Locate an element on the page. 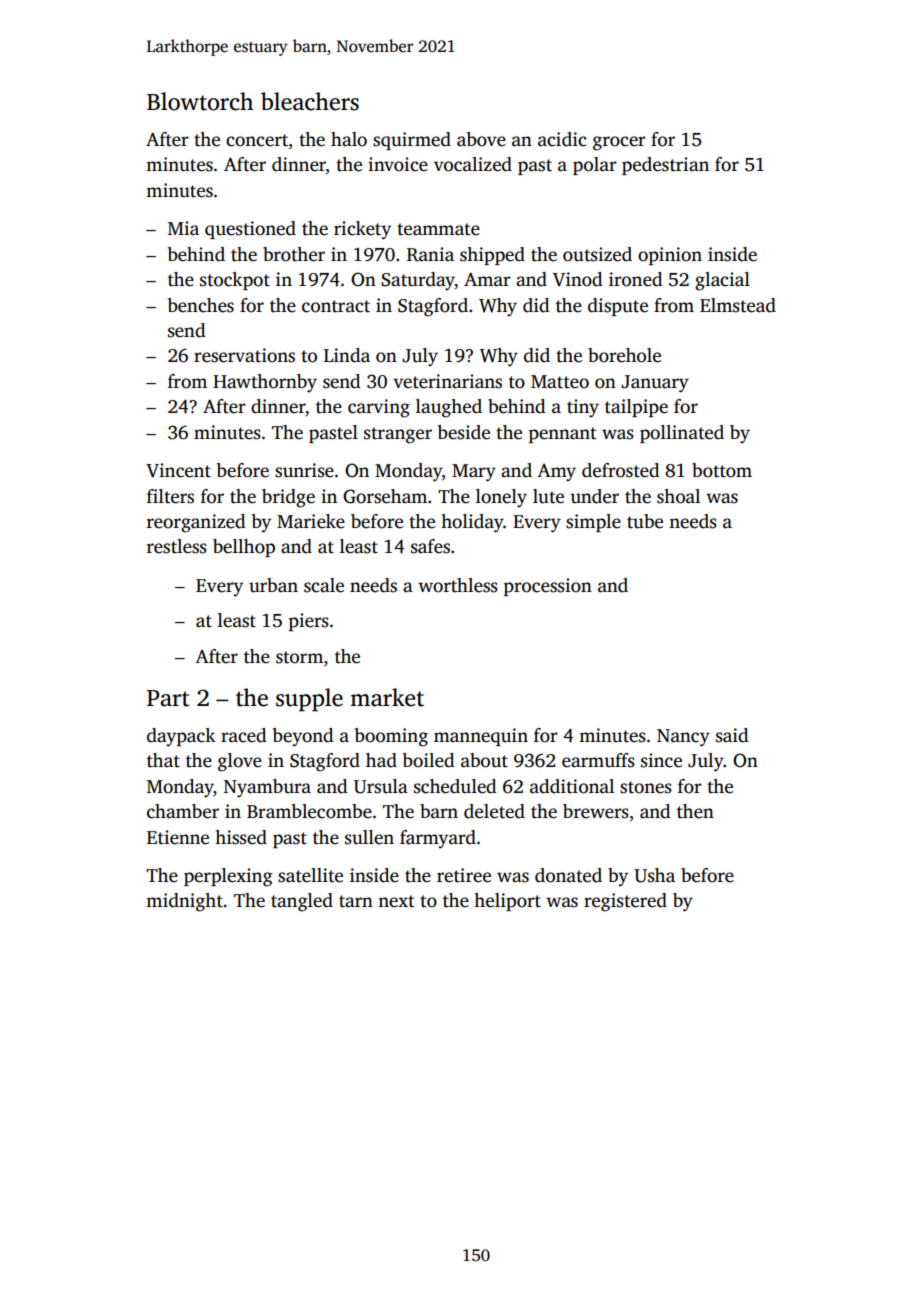  said is located at coordinates (732, 735).
